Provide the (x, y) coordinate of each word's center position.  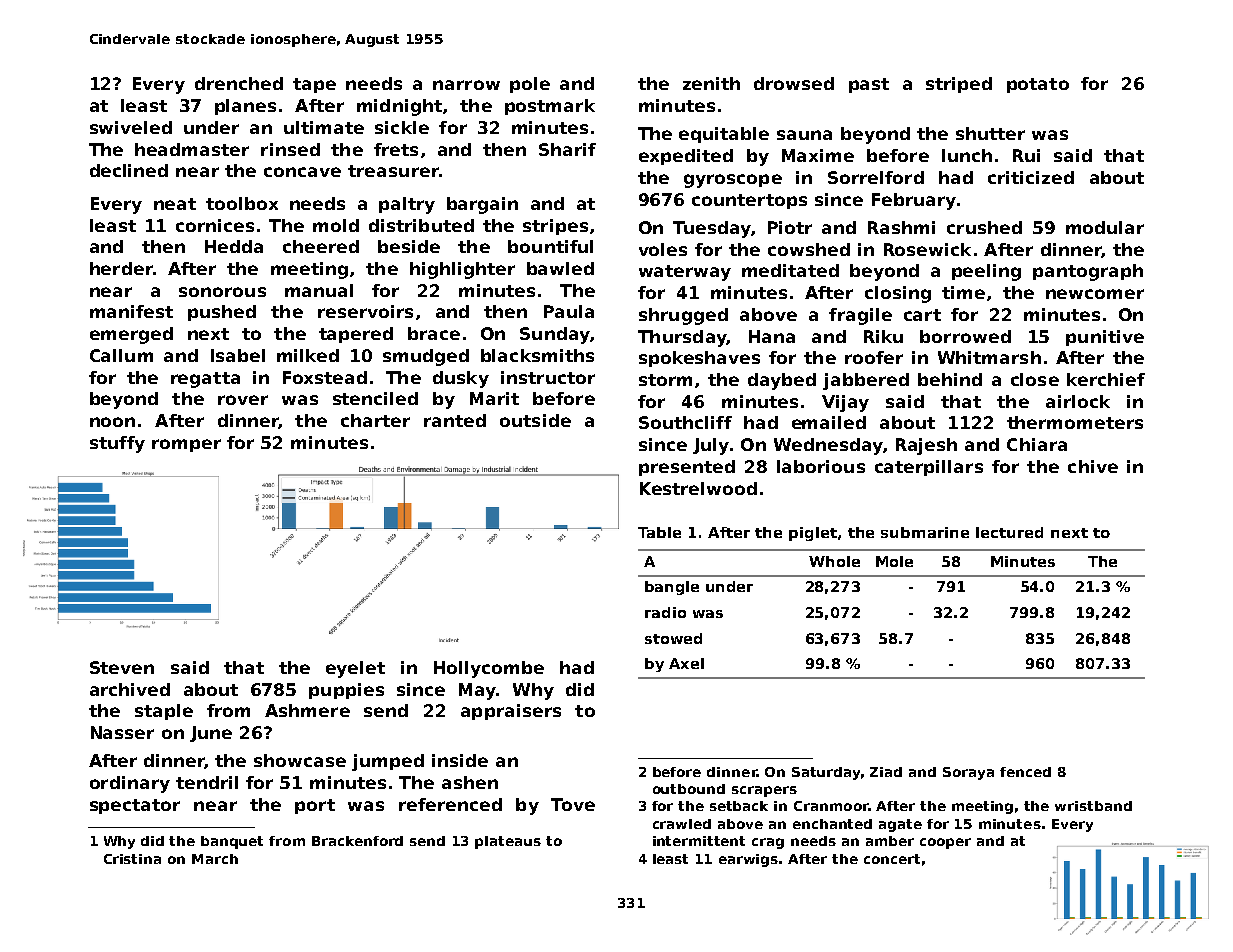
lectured (1009, 532)
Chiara (1037, 444)
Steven (122, 667)
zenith (711, 83)
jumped (388, 762)
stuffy (117, 444)
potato (1038, 85)
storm (665, 380)
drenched (239, 83)
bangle (672, 588)
